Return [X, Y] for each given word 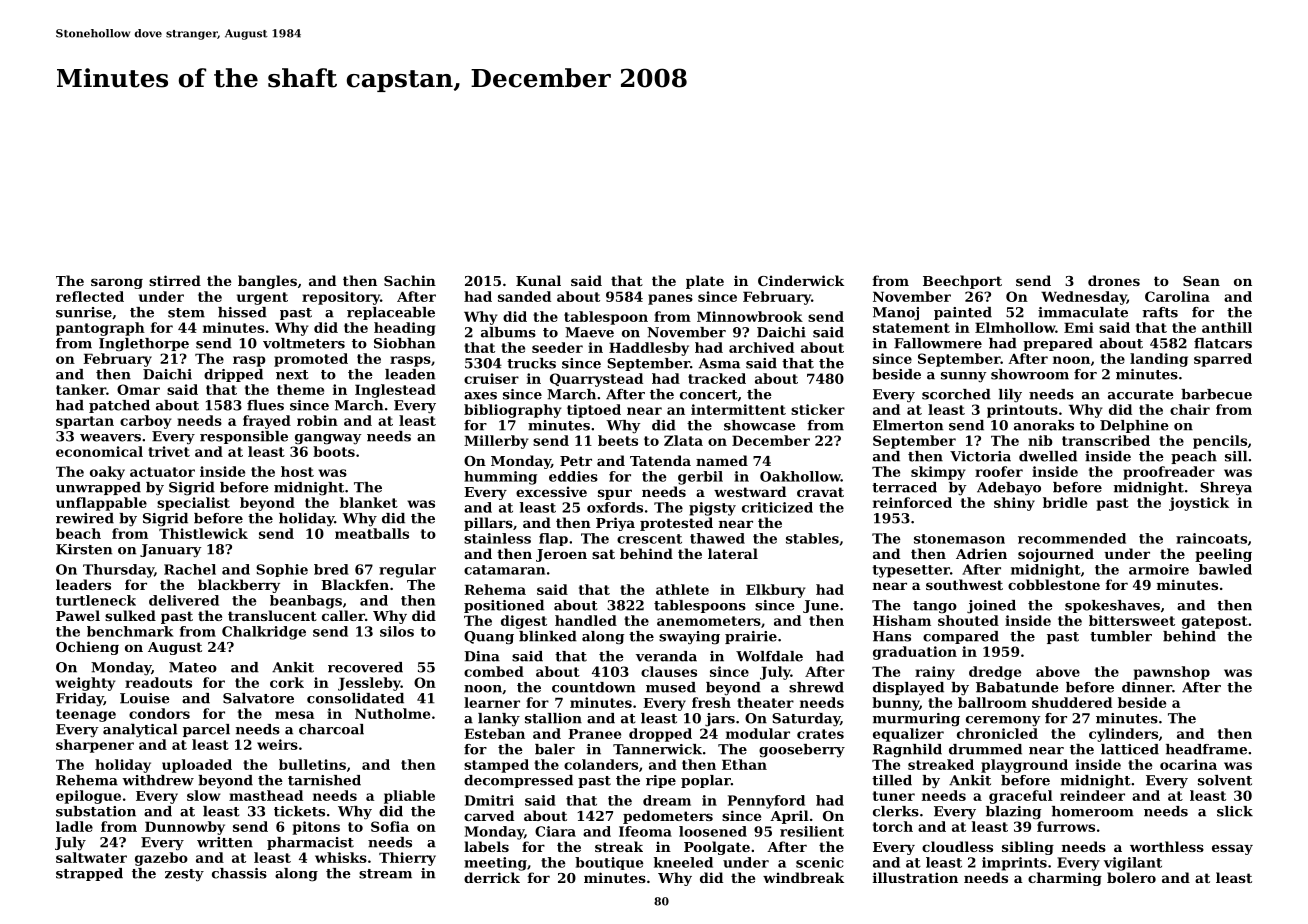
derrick [492, 877]
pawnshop [1171, 673]
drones [1114, 280]
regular [407, 571]
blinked [548, 636]
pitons [316, 828]
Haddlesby [649, 349]
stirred [175, 280]
